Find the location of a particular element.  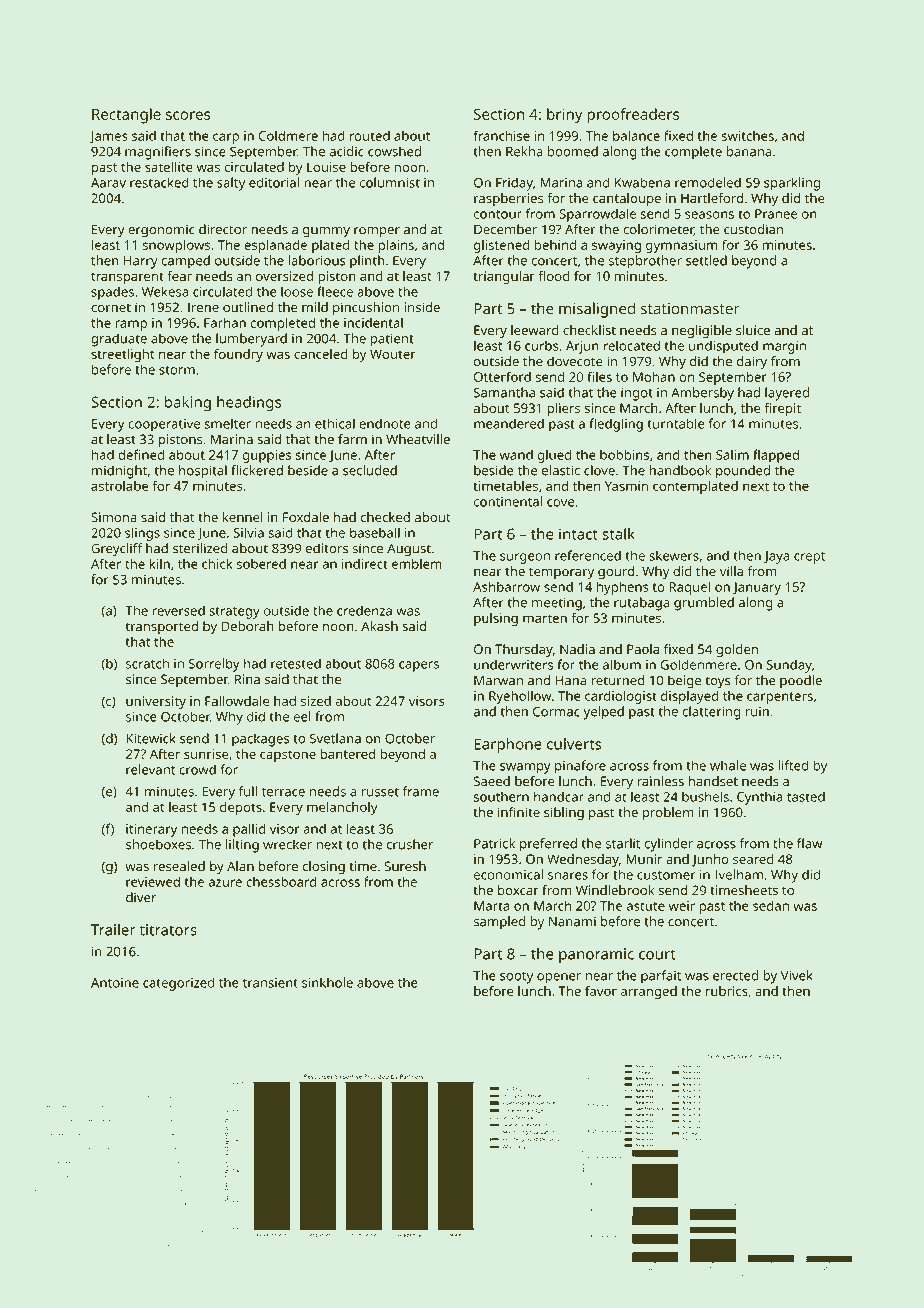

bushels is located at coordinates (705, 796).
